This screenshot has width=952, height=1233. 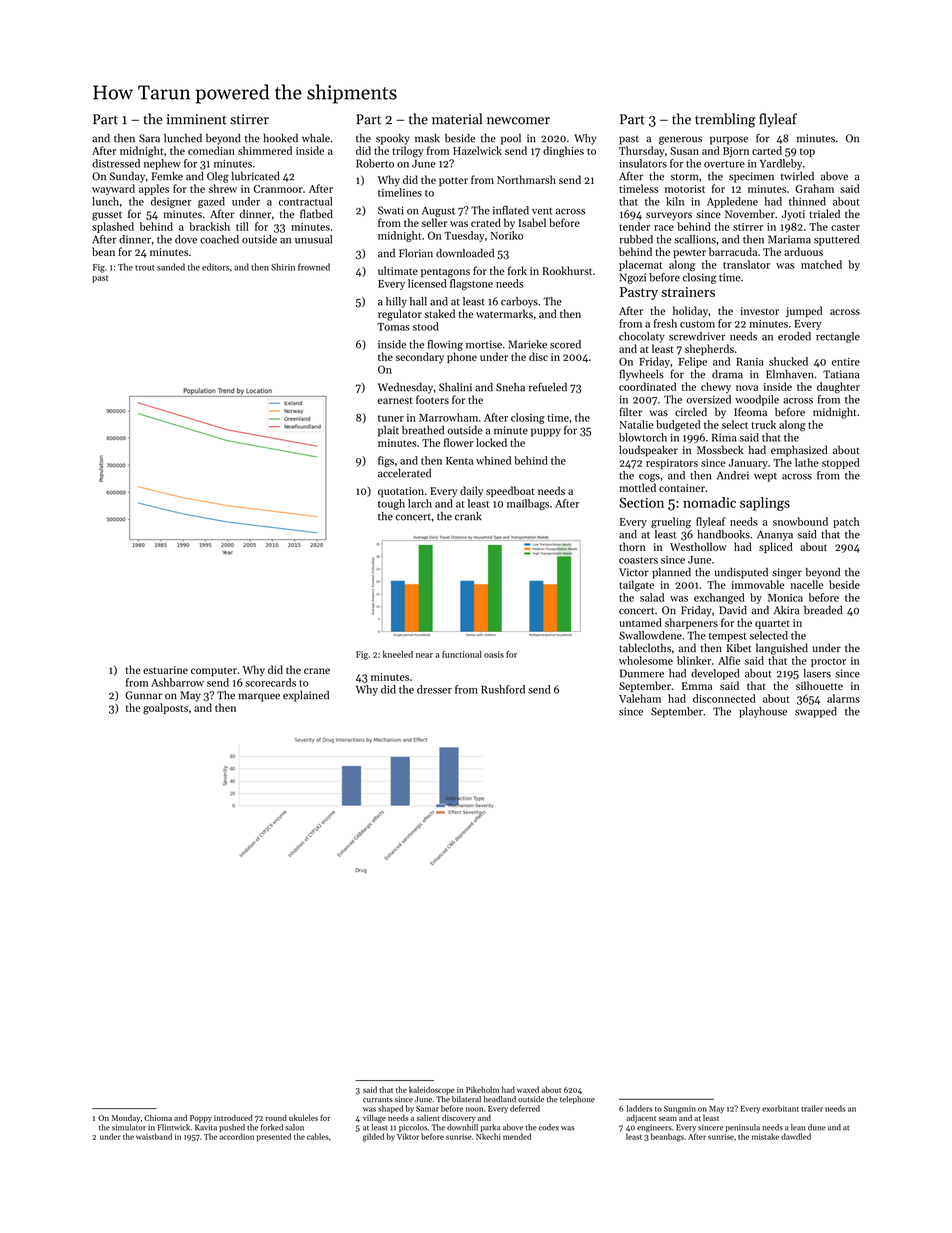 I want to click on Oleg, so click(x=218, y=177).
